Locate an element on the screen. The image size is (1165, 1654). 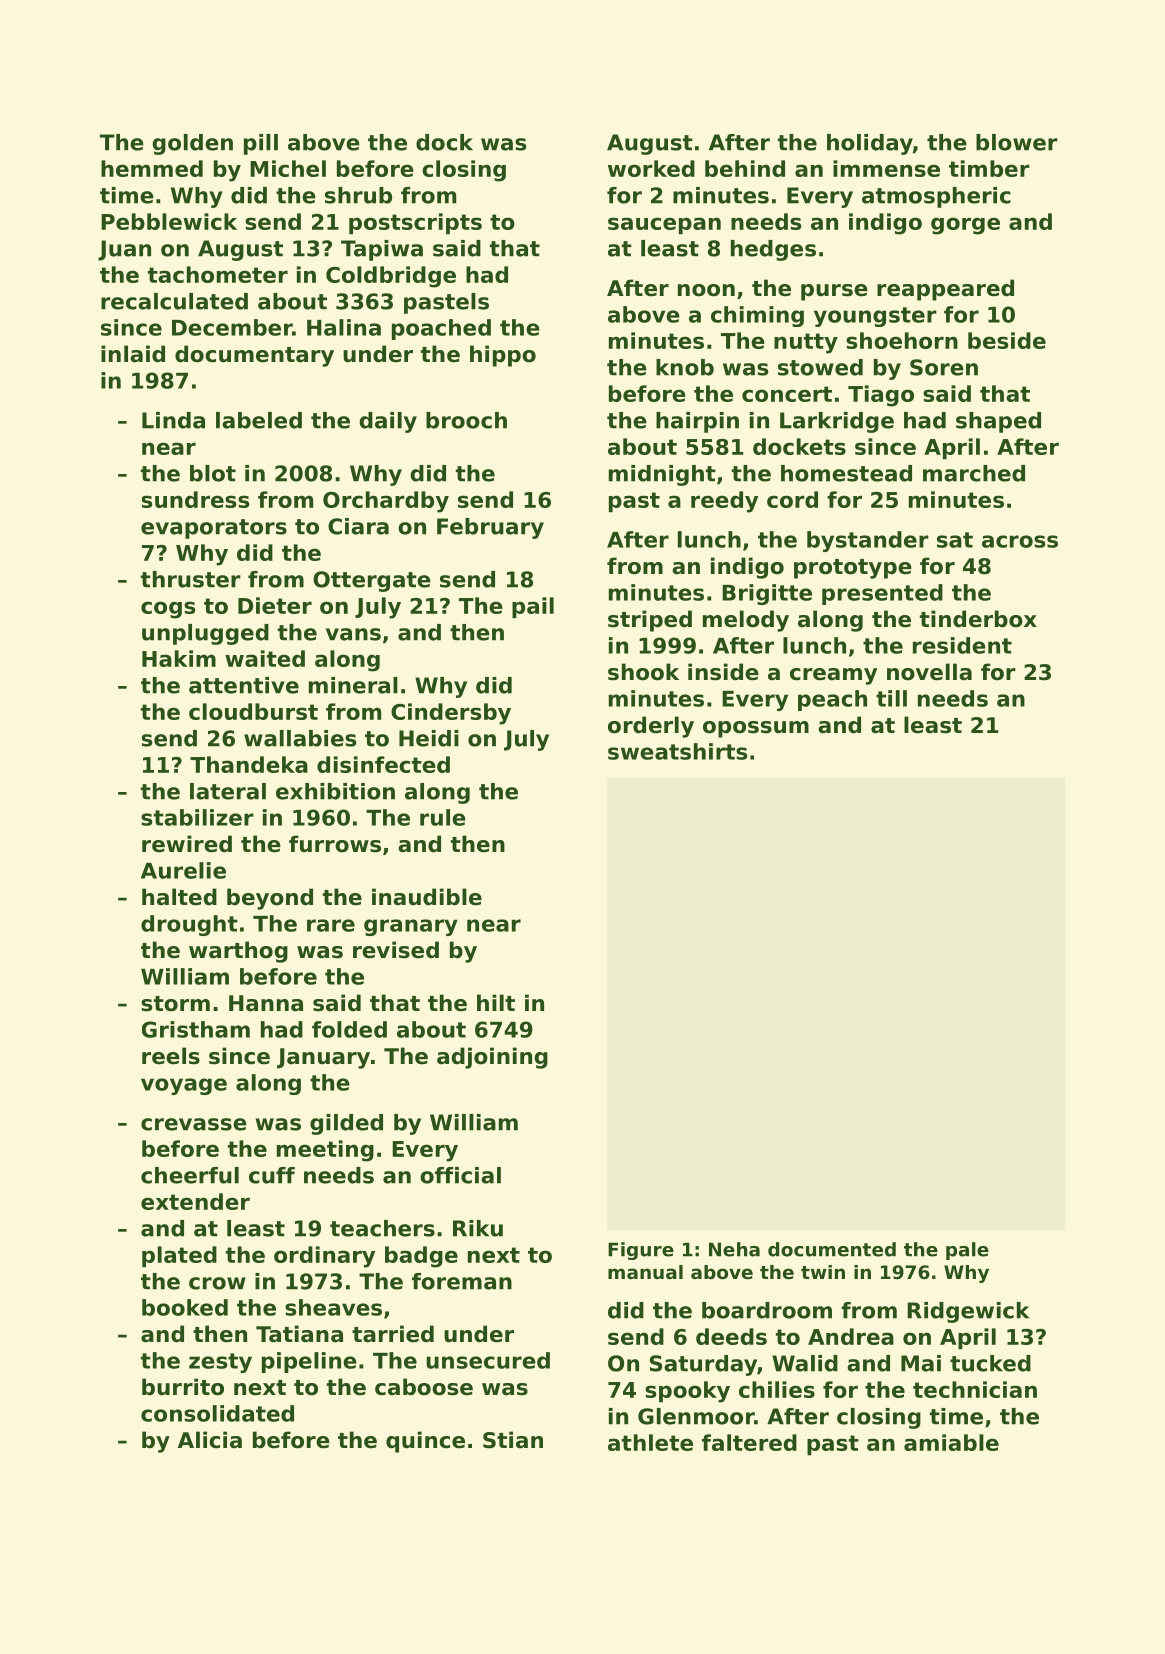
cogs is located at coordinates (168, 610).
